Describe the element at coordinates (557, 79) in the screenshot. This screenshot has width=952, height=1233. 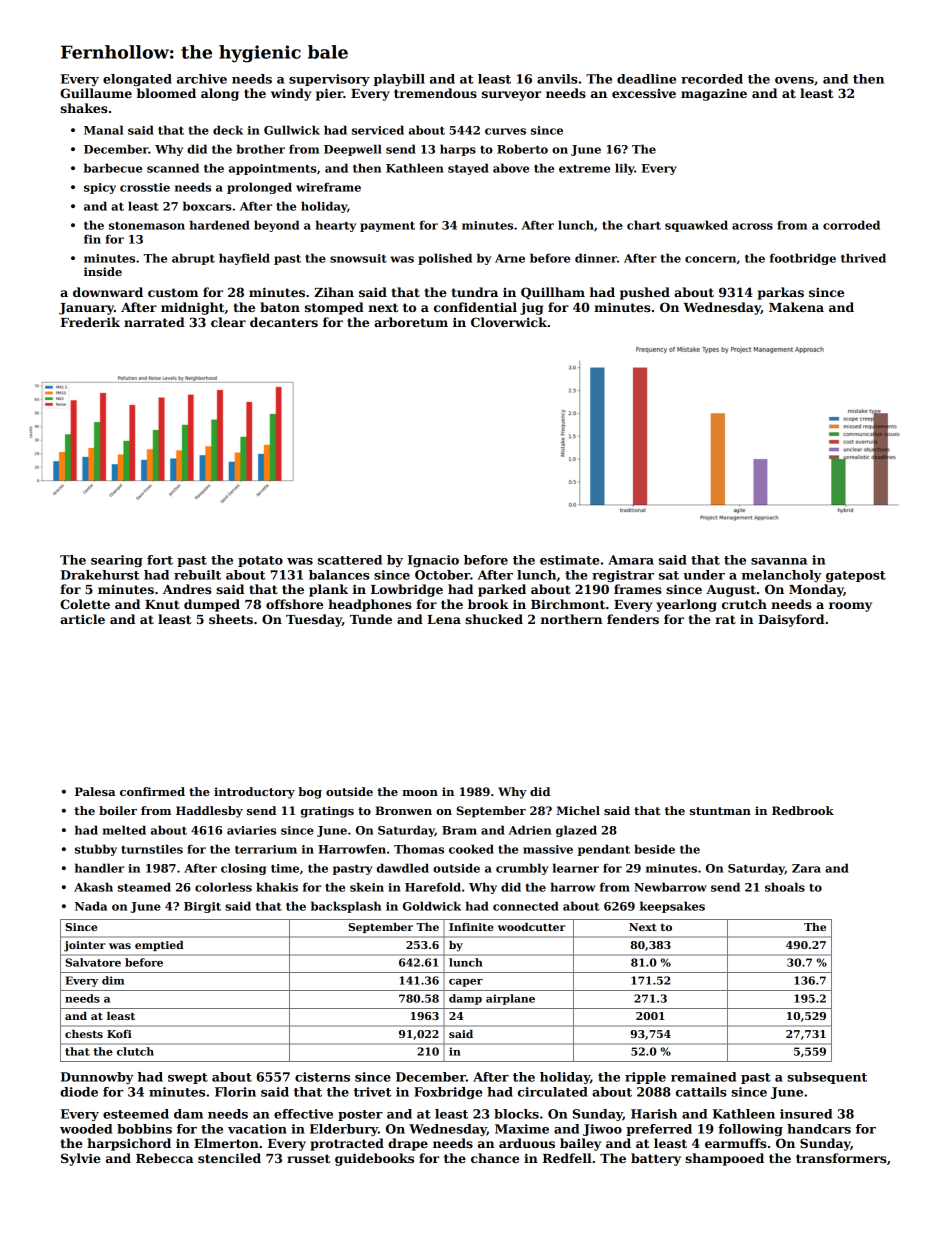
I see `anvils` at that location.
